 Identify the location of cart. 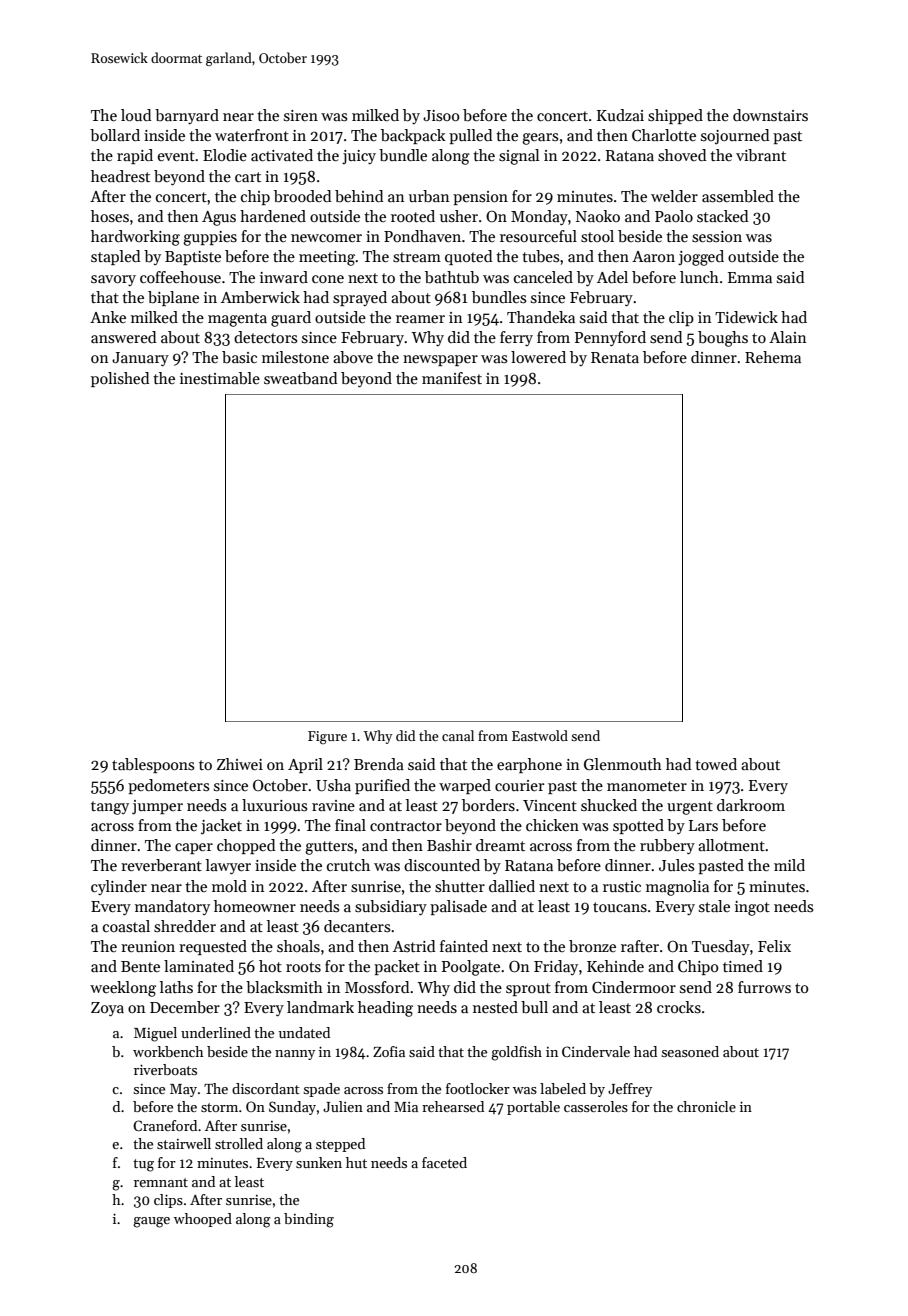
(248, 177).
